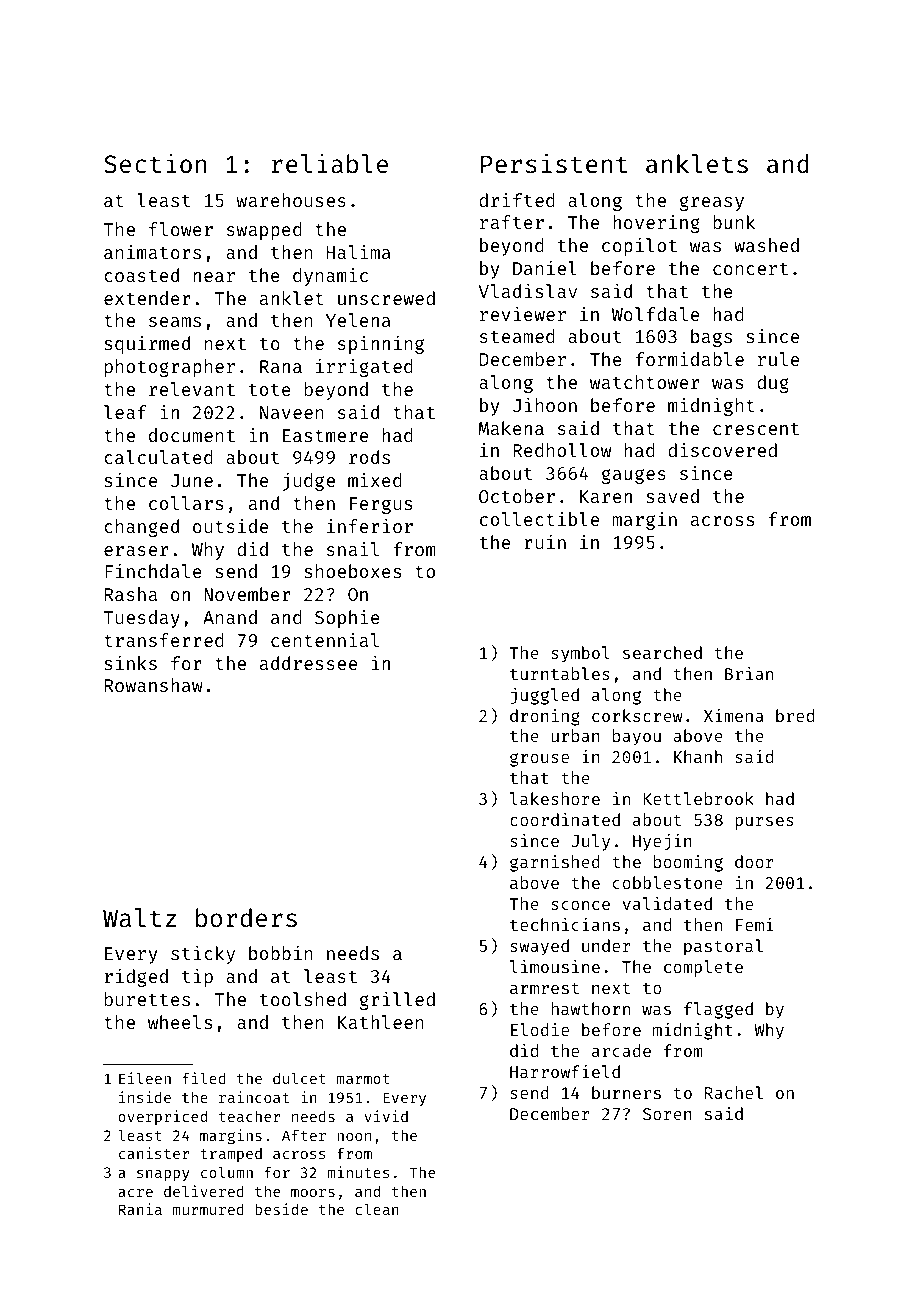  Describe the element at coordinates (703, 968) in the screenshot. I see `complete` at that location.
